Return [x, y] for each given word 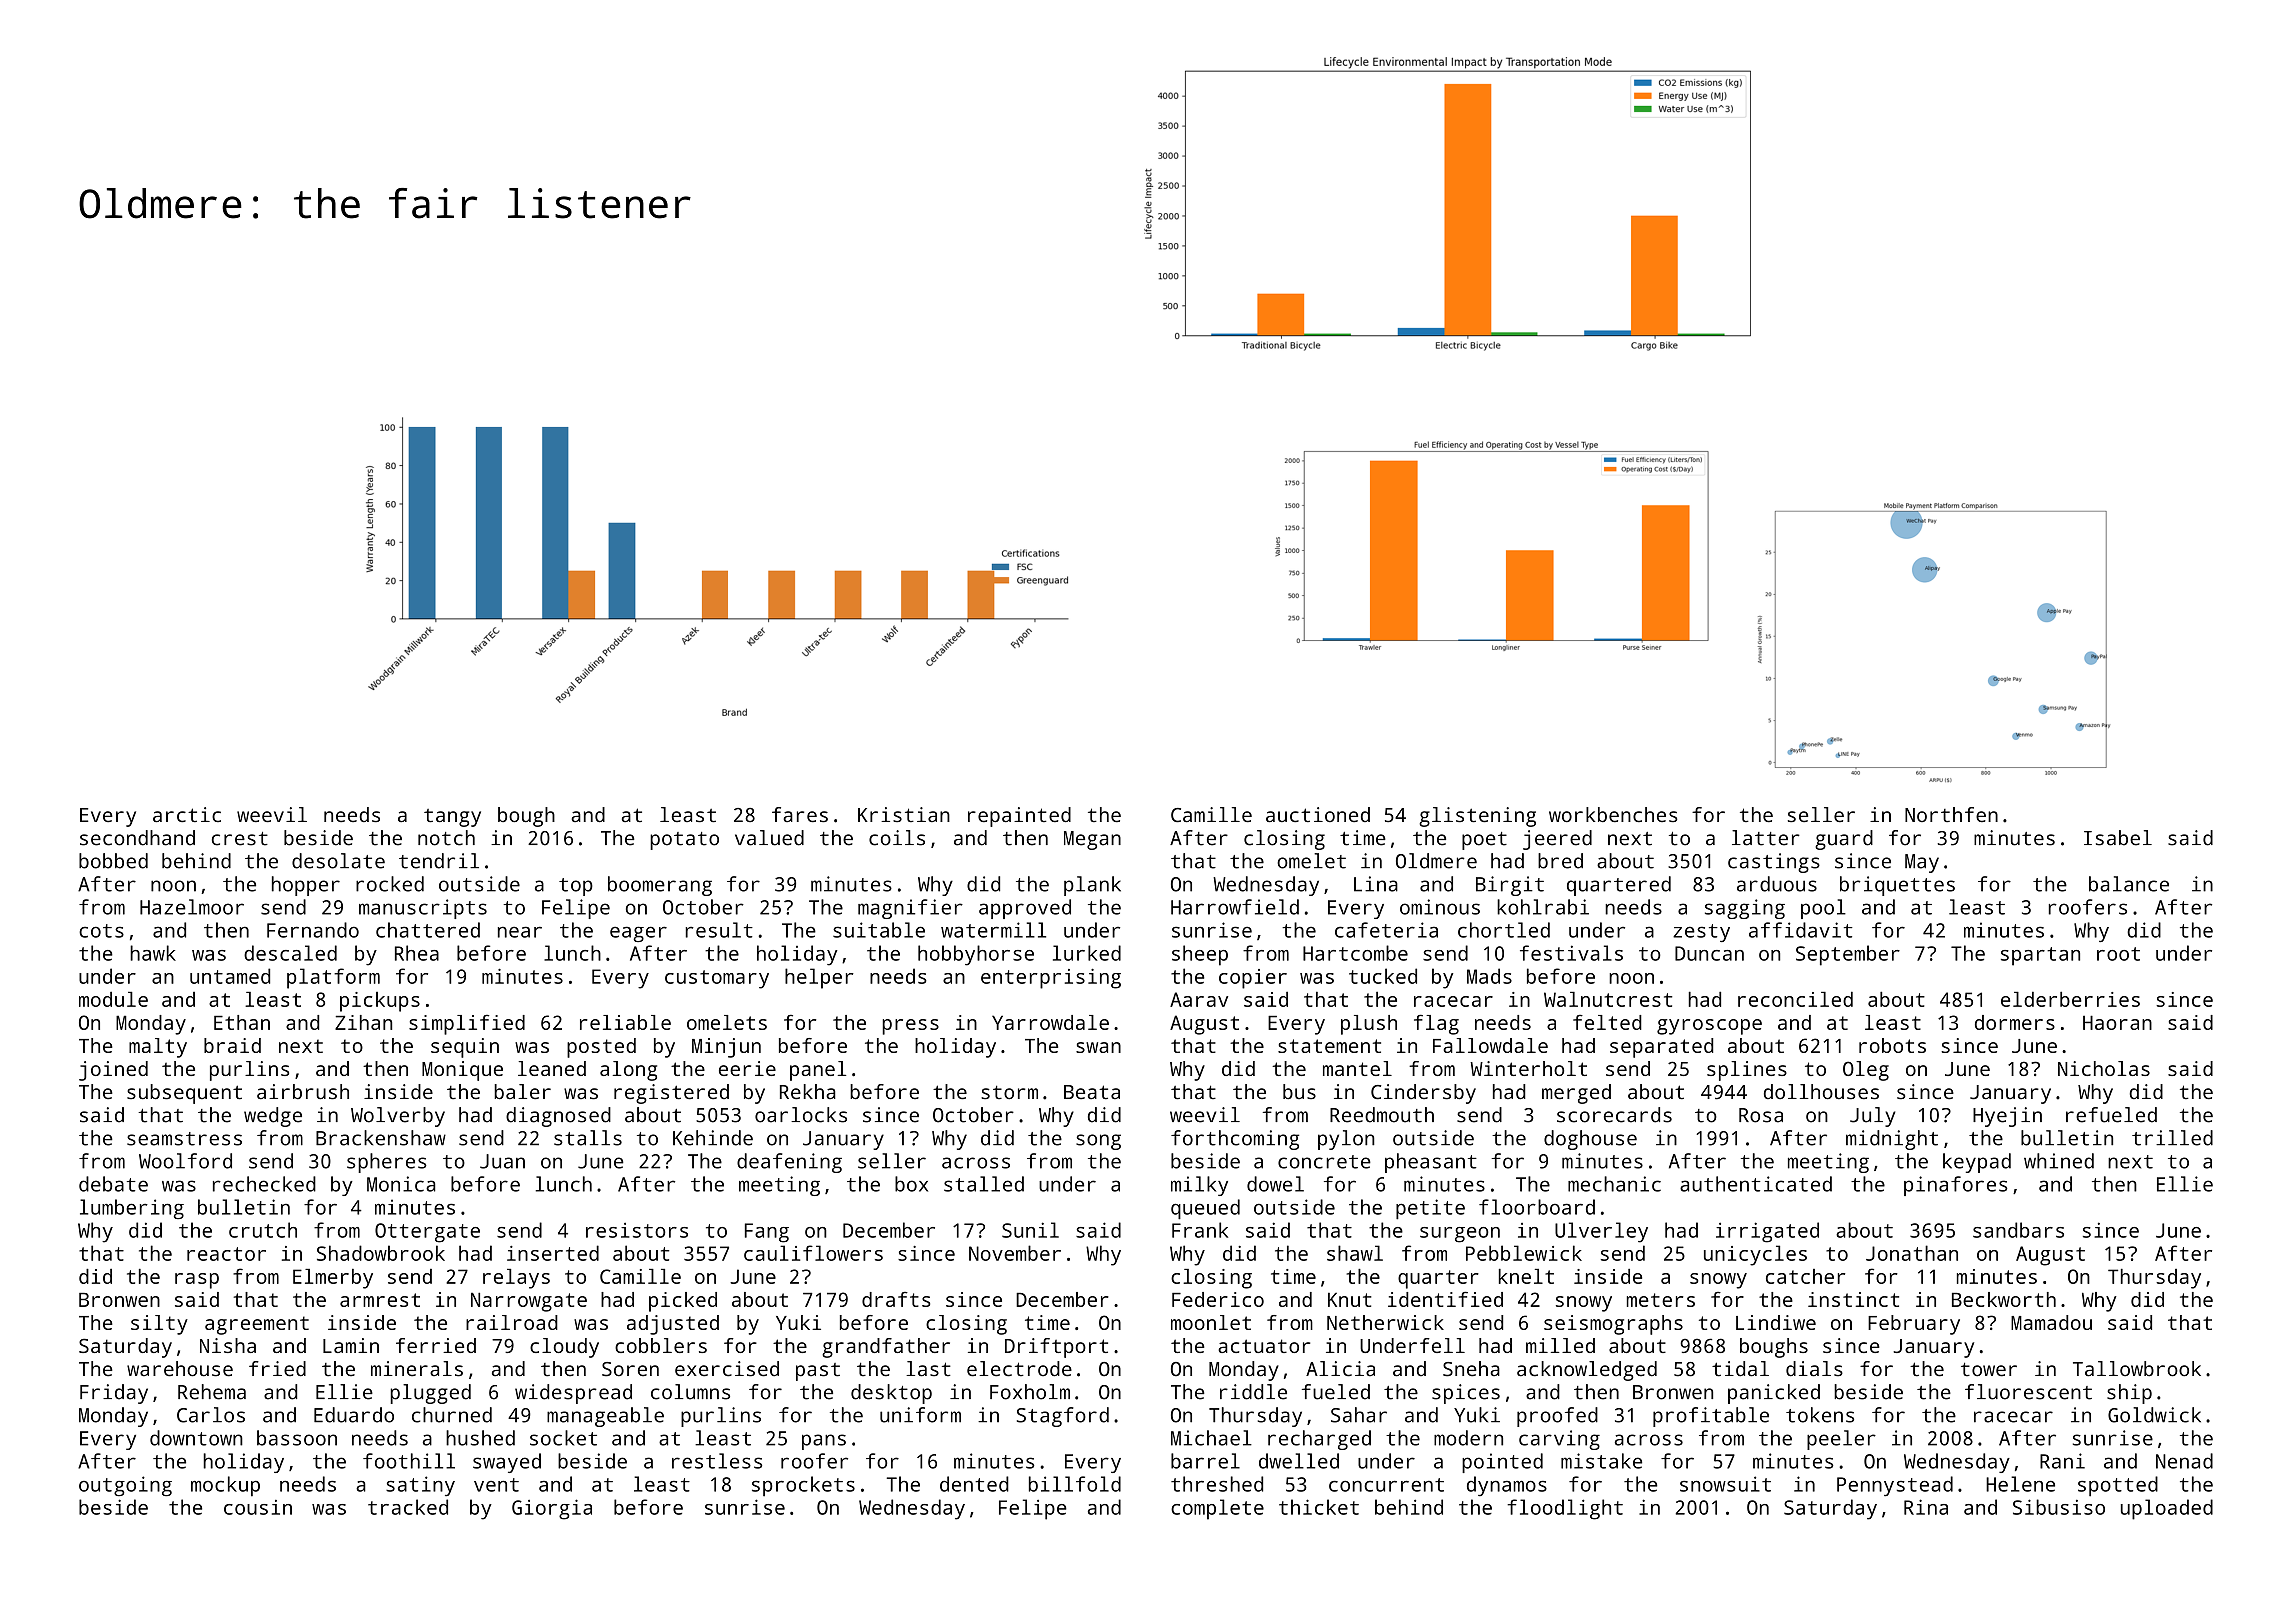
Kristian [904, 815]
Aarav [1199, 999]
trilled [2172, 1138]
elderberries [2070, 999]
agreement [257, 1325]
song [1098, 1142]
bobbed [113, 861]
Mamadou [2051, 1322]
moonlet [1211, 1322]
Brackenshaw [381, 1138]
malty [158, 1048]
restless [717, 1461]
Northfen [1951, 815]
